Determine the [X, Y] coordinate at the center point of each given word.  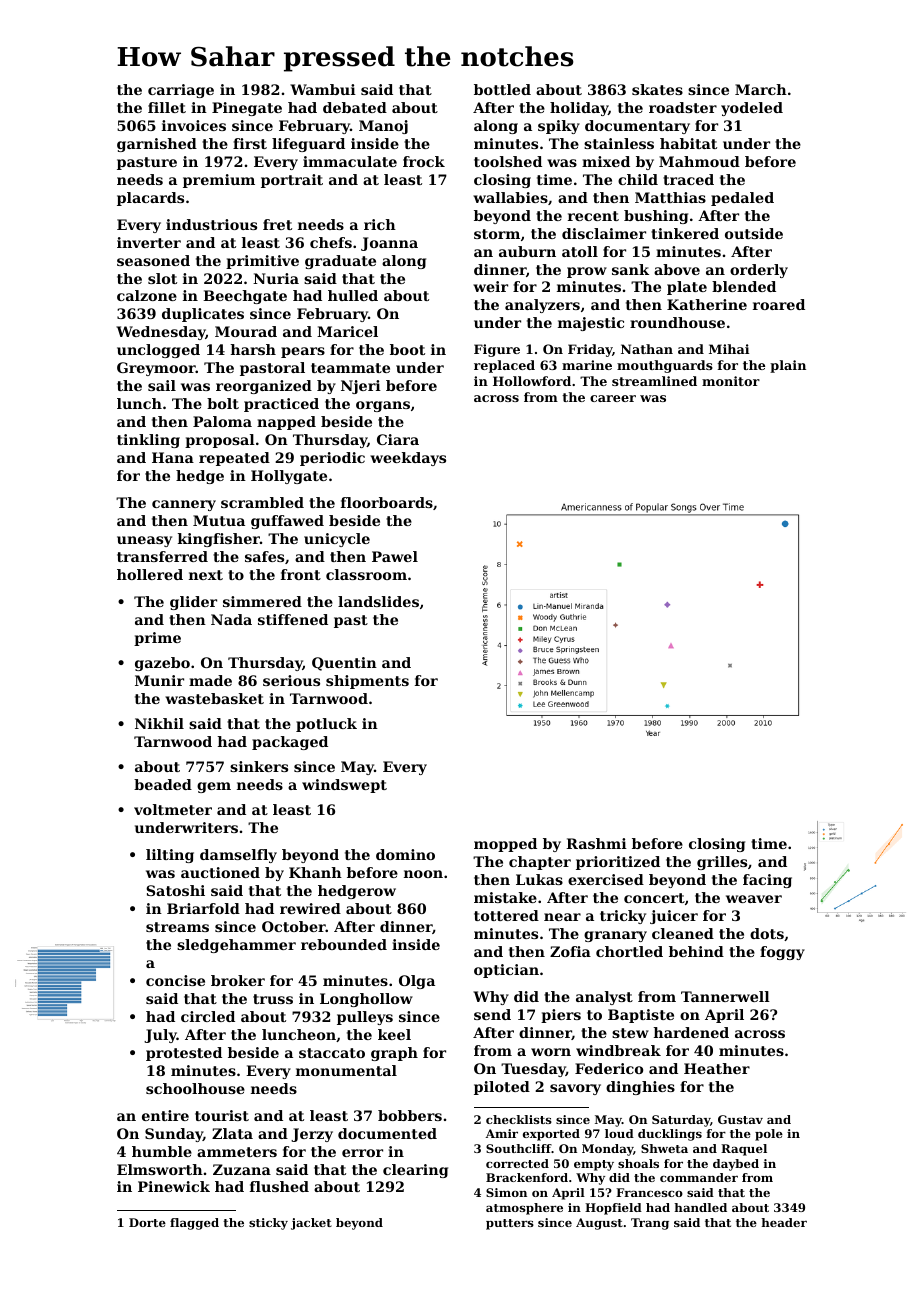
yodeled [752, 109]
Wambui [323, 89]
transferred [162, 556]
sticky [268, 1224]
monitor [731, 381]
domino [405, 854]
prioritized [618, 863]
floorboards [387, 502]
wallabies [510, 197]
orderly [759, 271]
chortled [629, 951]
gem [214, 787]
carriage [181, 91]
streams [177, 927]
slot [162, 278]
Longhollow [366, 1000]
